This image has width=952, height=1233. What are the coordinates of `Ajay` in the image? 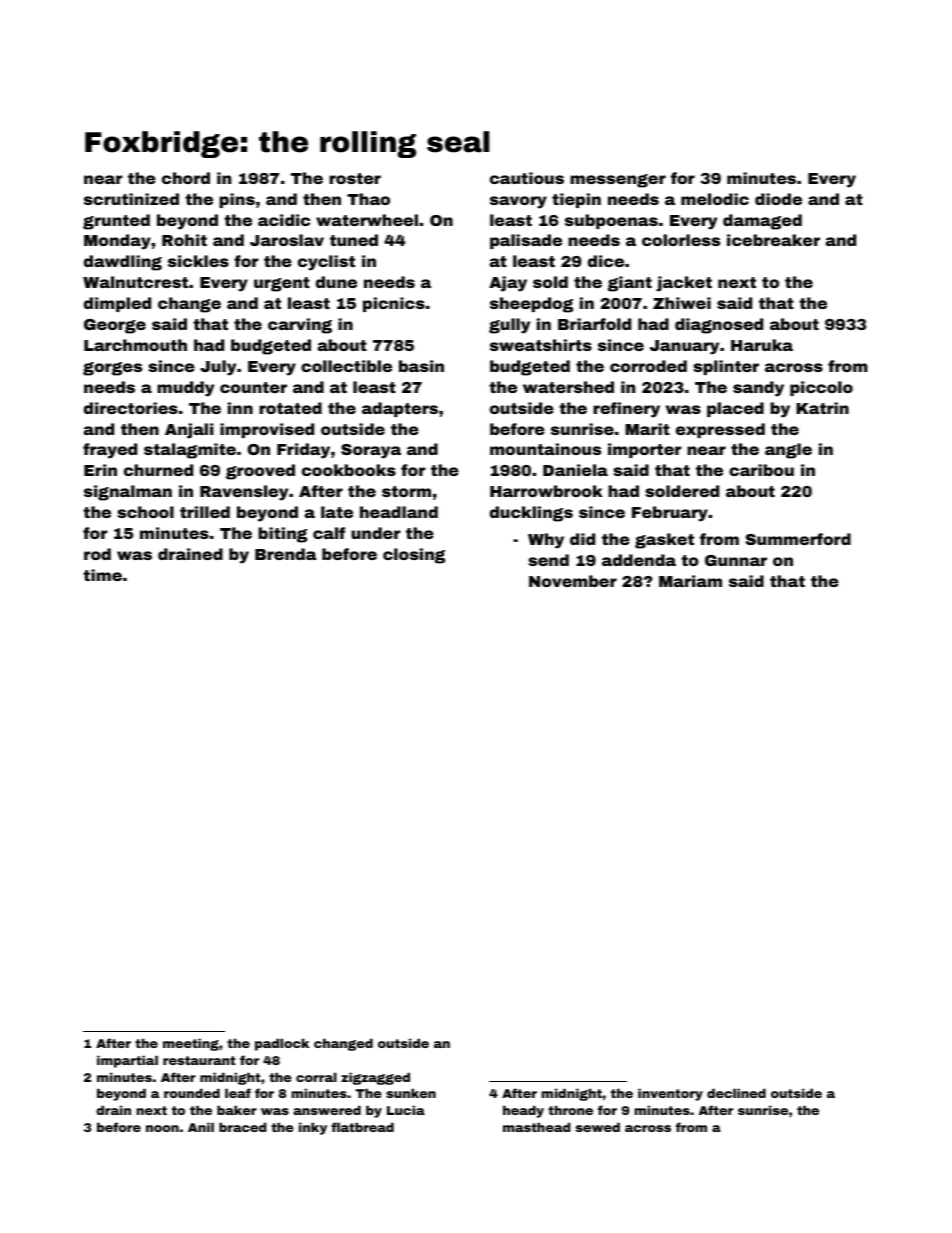 It's located at (508, 284).
